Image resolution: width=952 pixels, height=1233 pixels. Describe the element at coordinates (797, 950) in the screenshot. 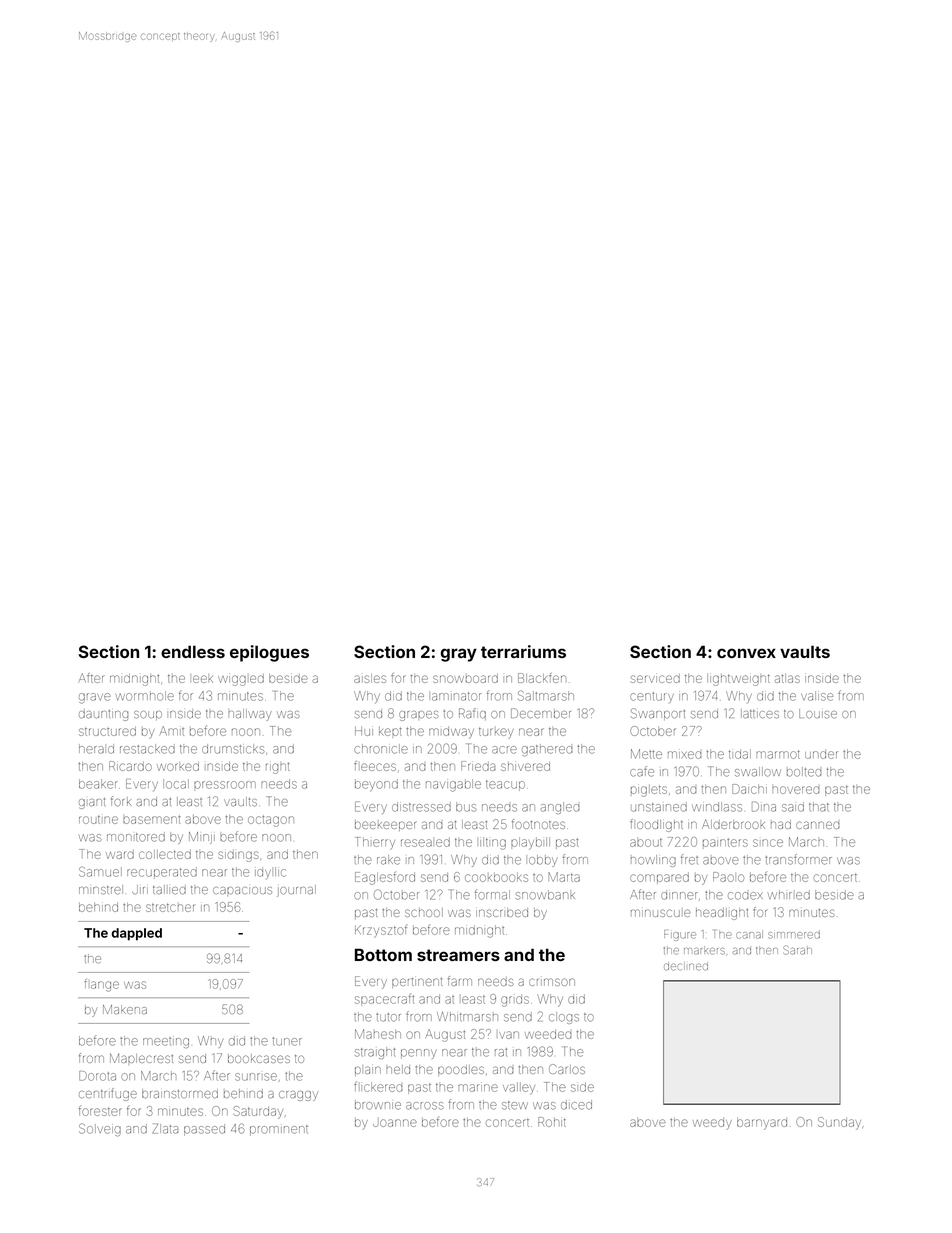

I see `Sarah` at that location.
